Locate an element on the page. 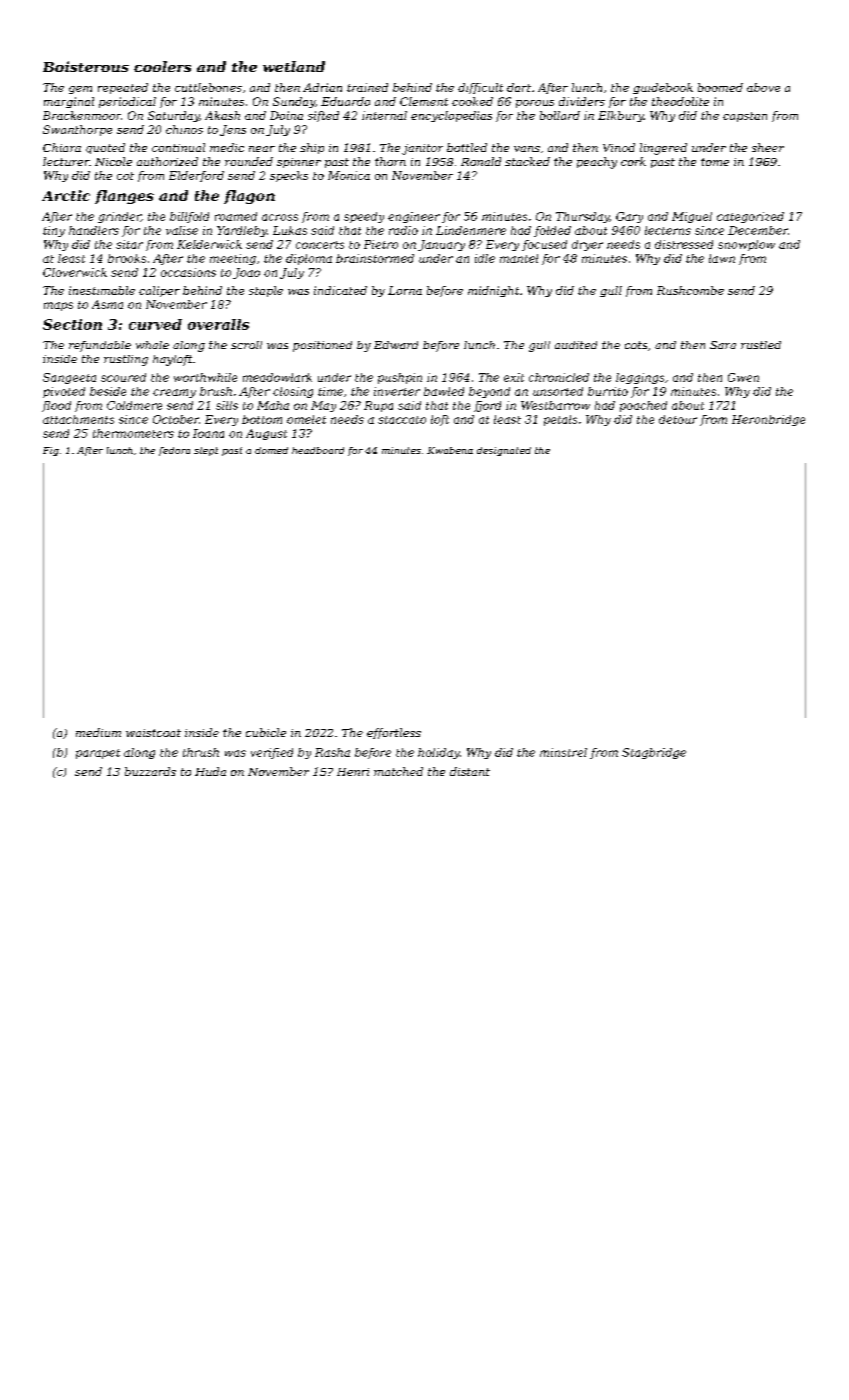 The image size is (849, 1400). gem is located at coordinates (80, 90).
